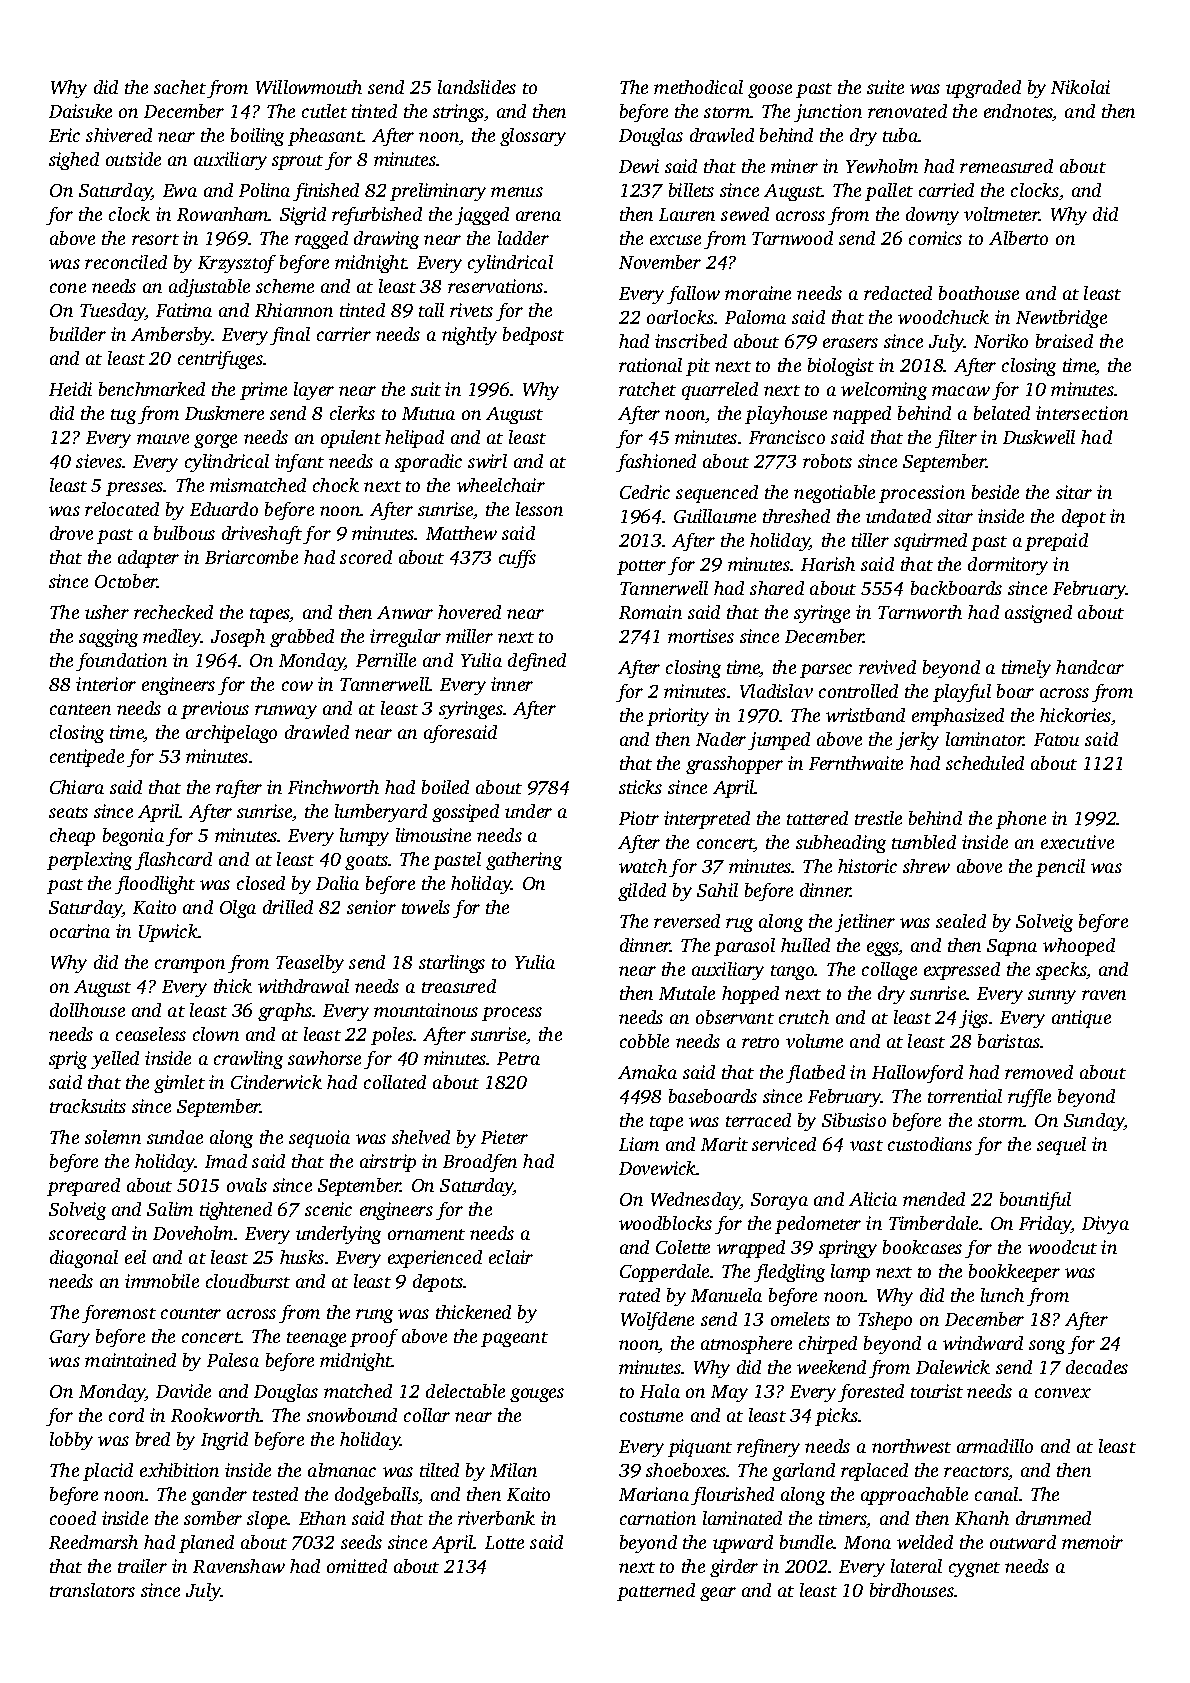  I want to click on bountiful, so click(1035, 1201).
